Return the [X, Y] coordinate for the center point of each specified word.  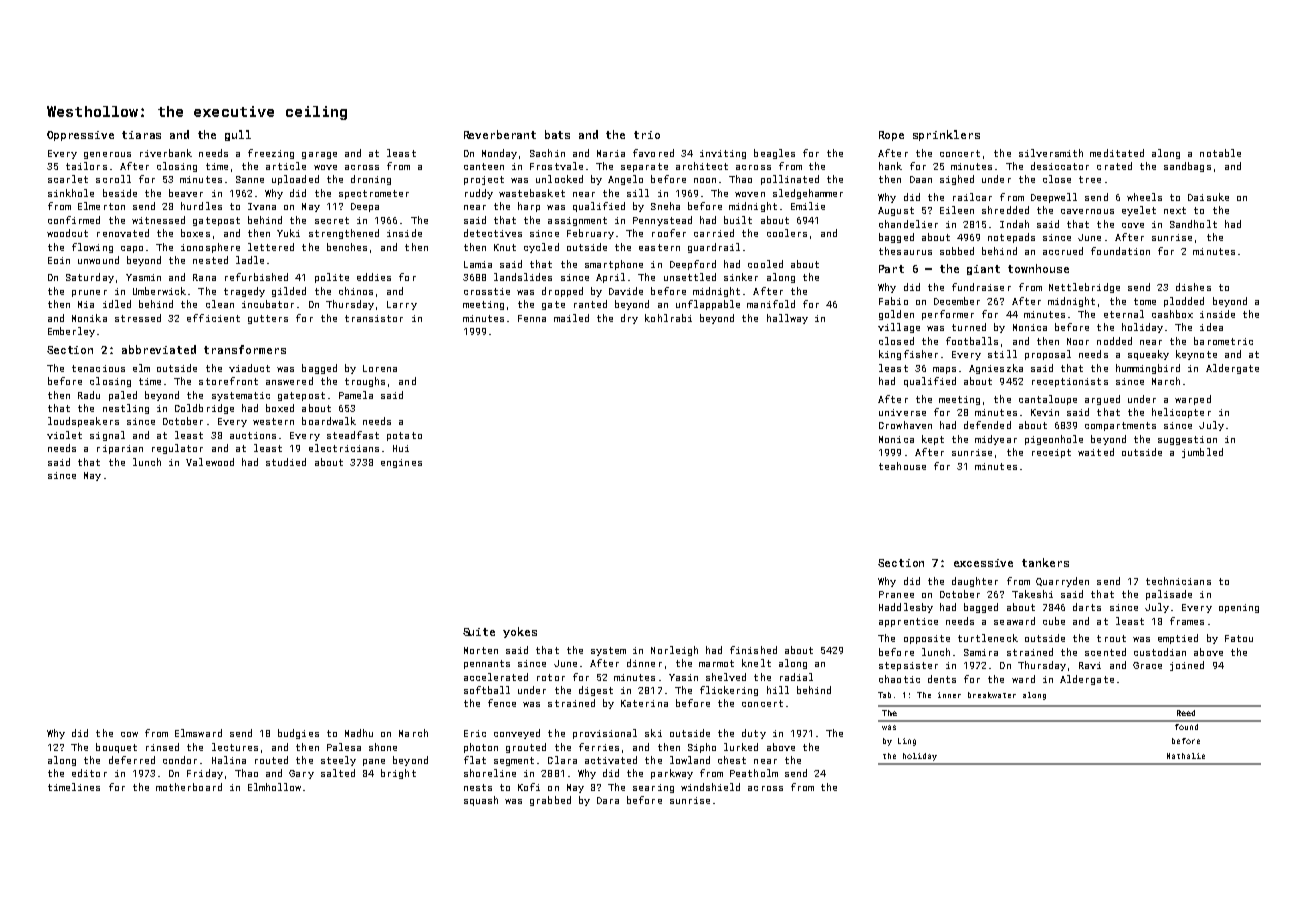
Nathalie [1186, 756]
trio [647, 135]
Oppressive [80, 136]
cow [129, 734]
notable [1220, 153]
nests [478, 787]
